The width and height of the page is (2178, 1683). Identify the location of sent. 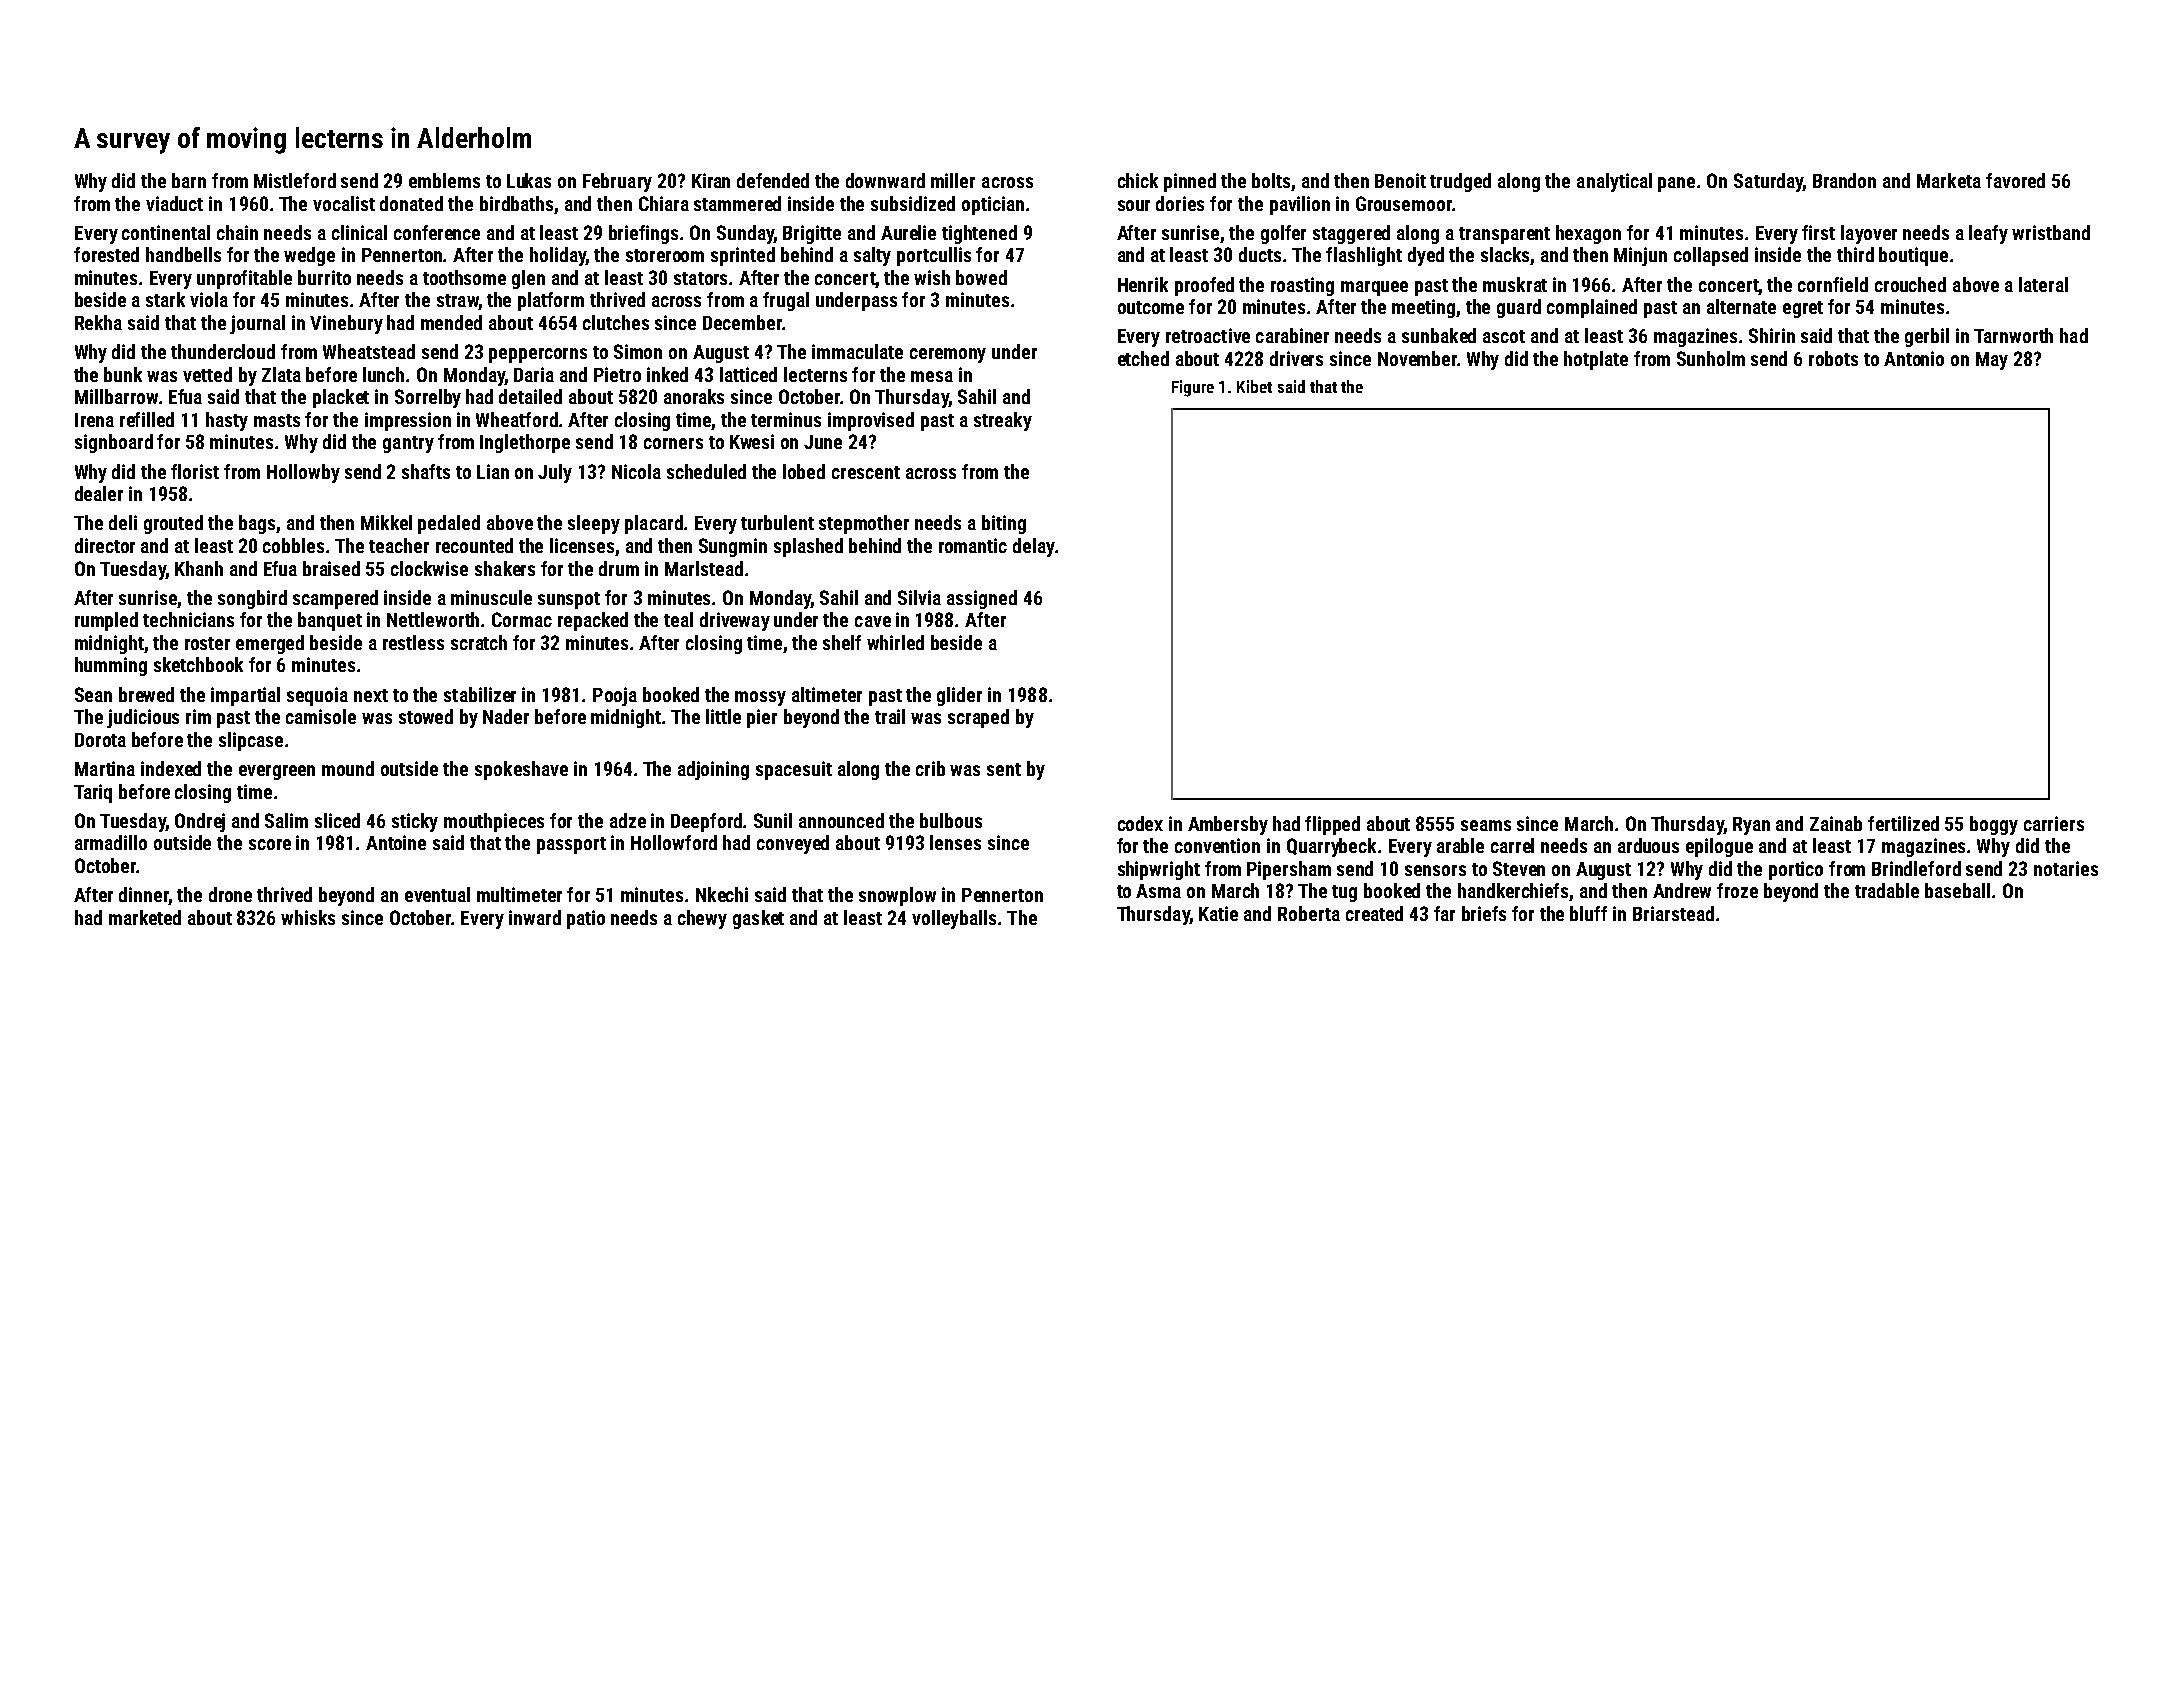
(1004, 769).
